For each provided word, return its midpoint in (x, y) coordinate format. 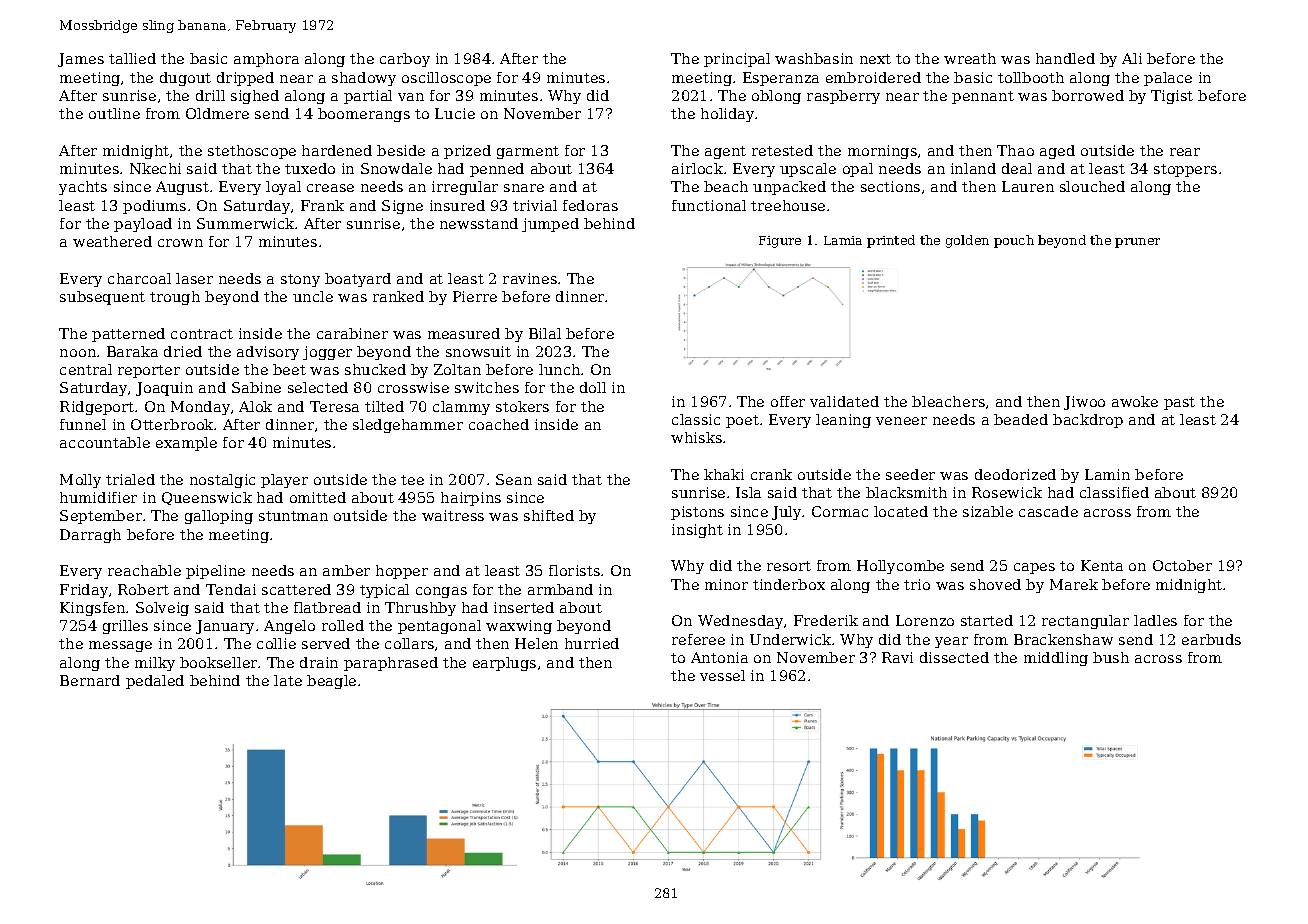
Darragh (90, 536)
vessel (722, 675)
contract (202, 334)
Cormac (840, 511)
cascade (1048, 511)
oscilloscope (446, 79)
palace (1168, 79)
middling (1056, 659)
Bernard (90, 680)
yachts (83, 188)
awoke (1135, 401)
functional (709, 205)
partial (368, 97)
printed (891, 241)
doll (593, 387)
